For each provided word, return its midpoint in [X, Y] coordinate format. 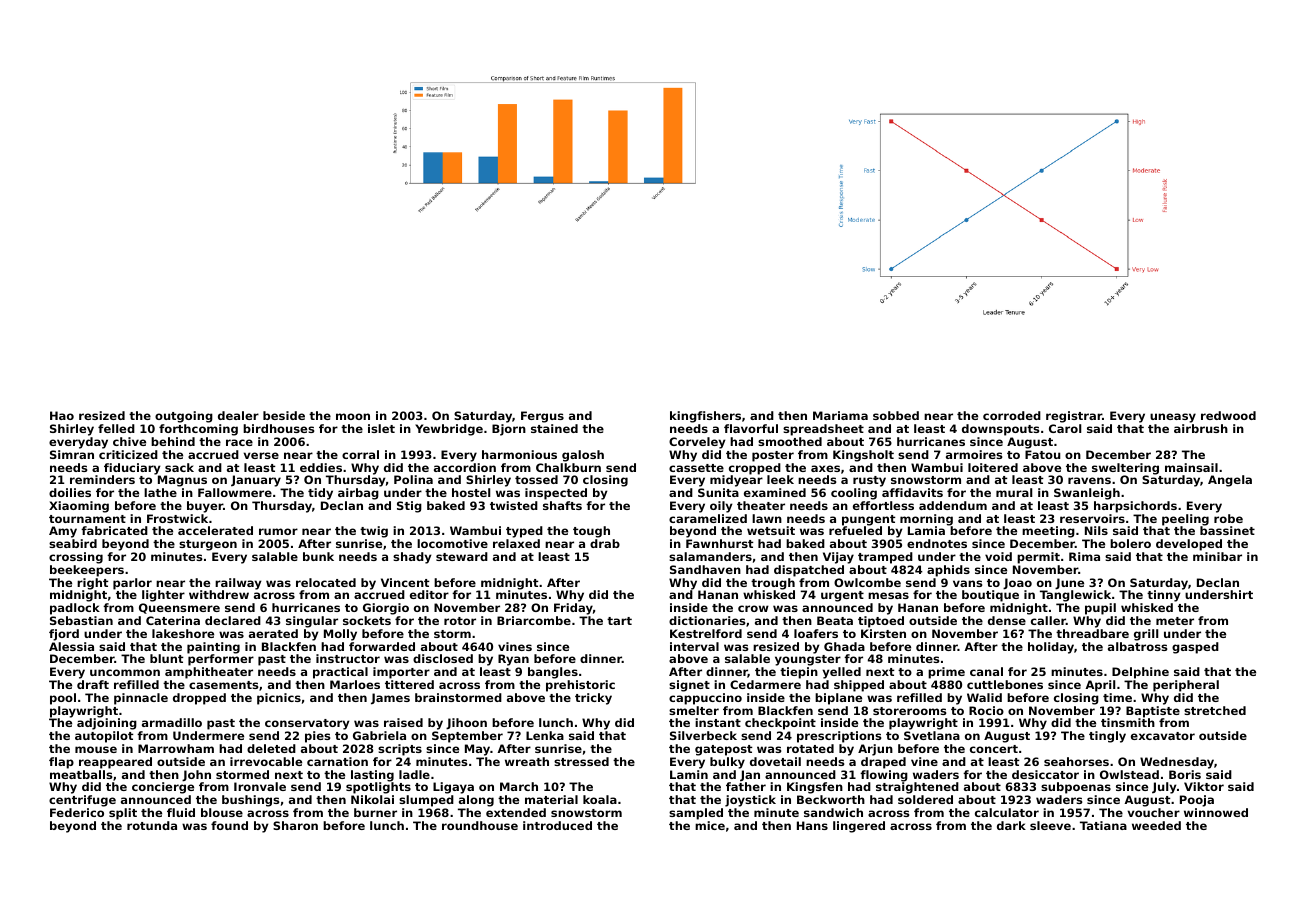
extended [516, 812]
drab [605, 543]
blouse [222, 812]
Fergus [542, 417]
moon [353, 416]
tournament [87, 519]
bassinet [1227, 530]
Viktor [1204, 786]
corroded [1012, 415]
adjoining [107, 724]
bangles [553, 673]
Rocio [986, 710]
